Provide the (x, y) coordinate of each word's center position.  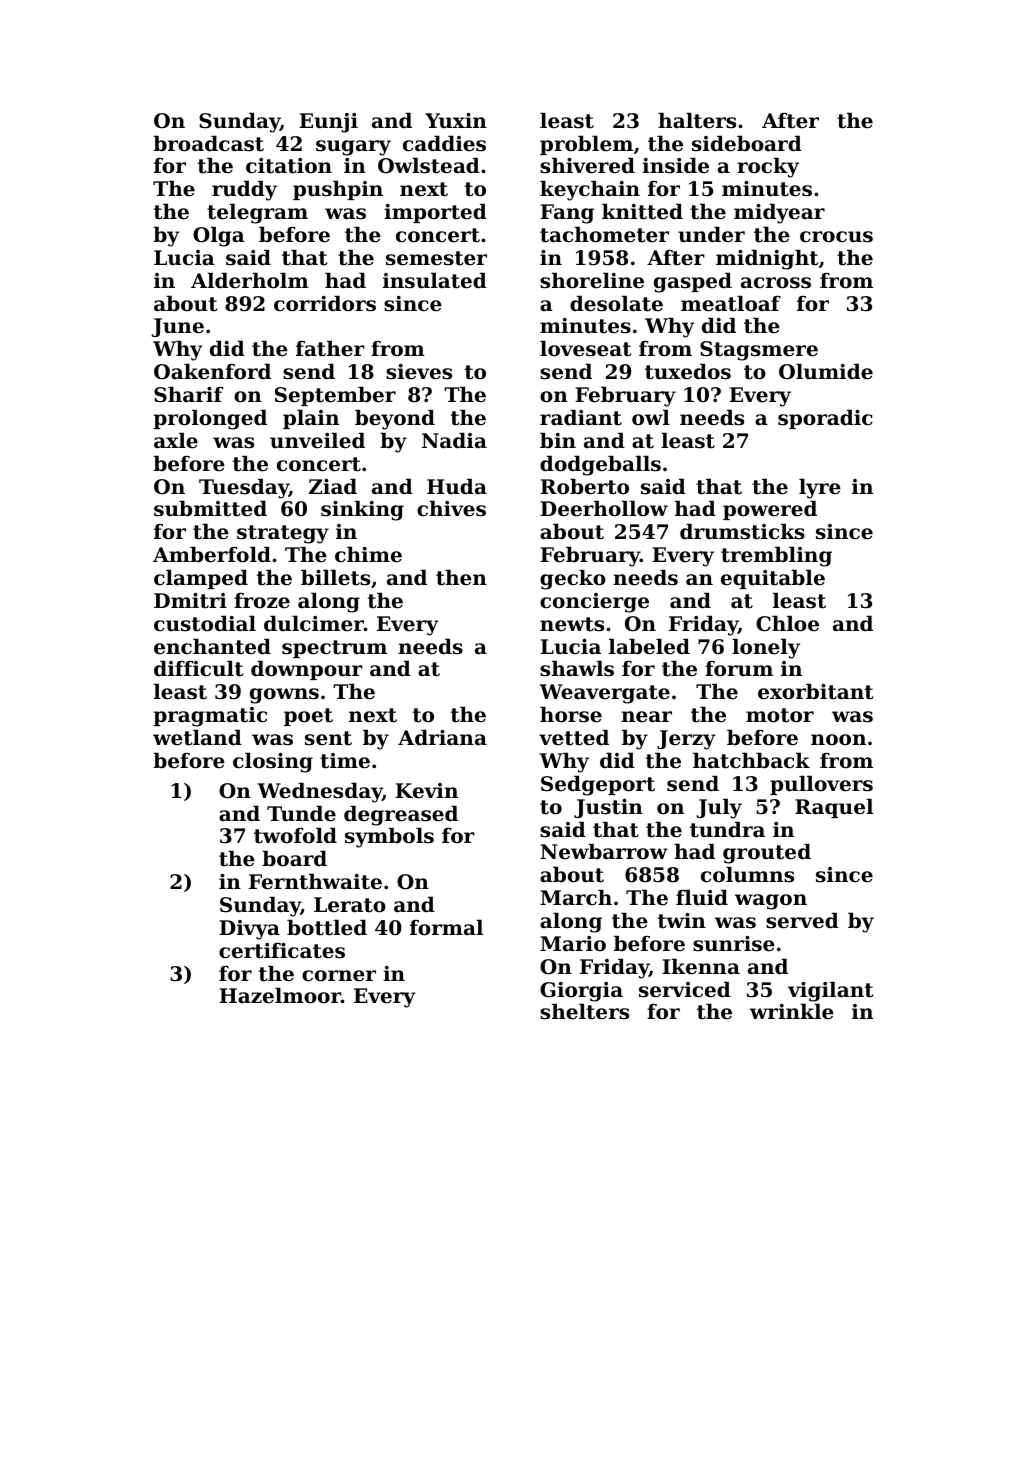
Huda (457, 486)
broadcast (208, 143)
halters (697, 120)
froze (262, 601)
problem (586, 145)
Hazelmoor (280, 995)
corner (339, 976)
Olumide (826, 371)
